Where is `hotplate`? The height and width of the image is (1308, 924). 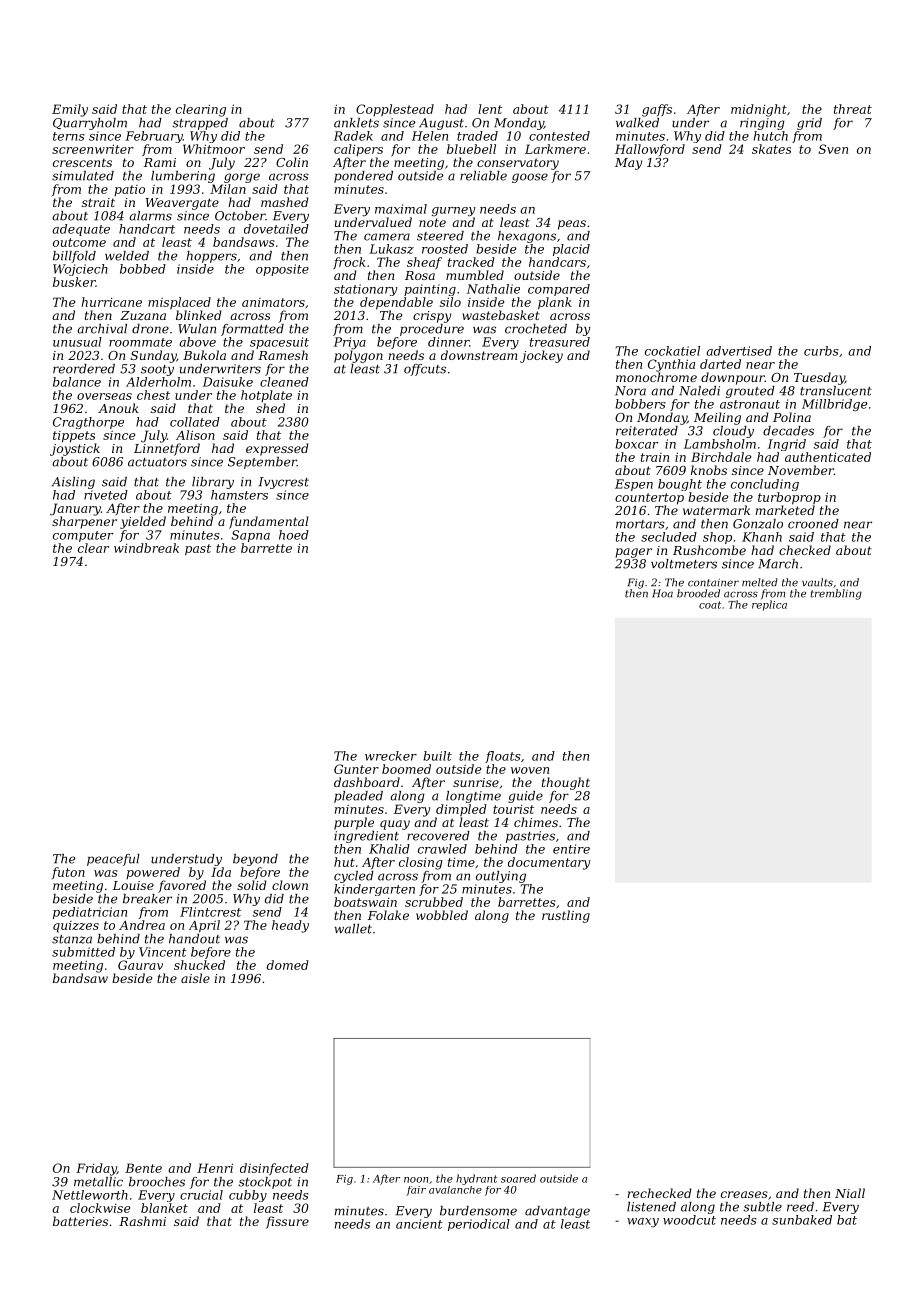 hotplate is located at coordinates (266, 396).
